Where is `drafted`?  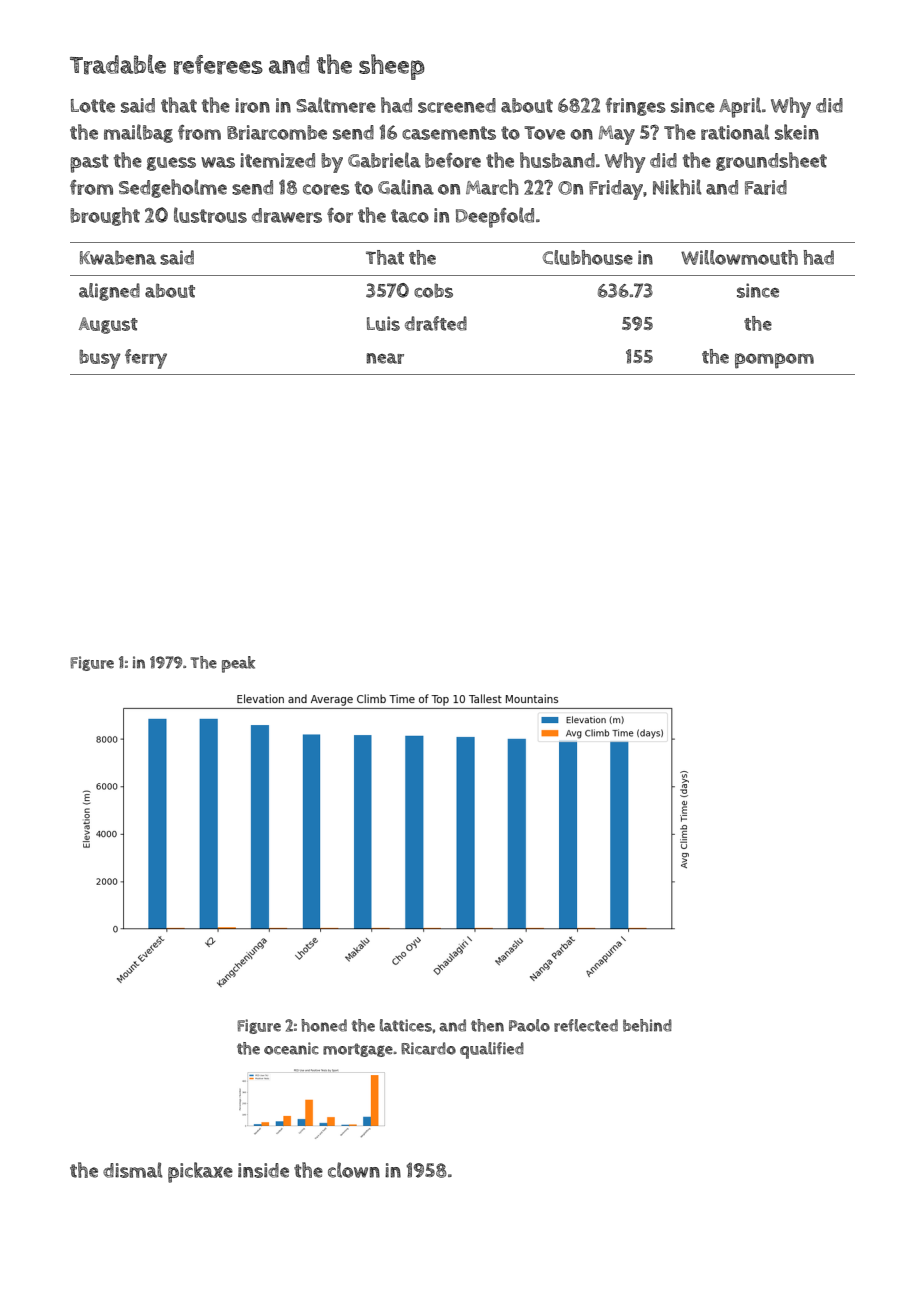 drafted is located at coordinates (436, 323).
